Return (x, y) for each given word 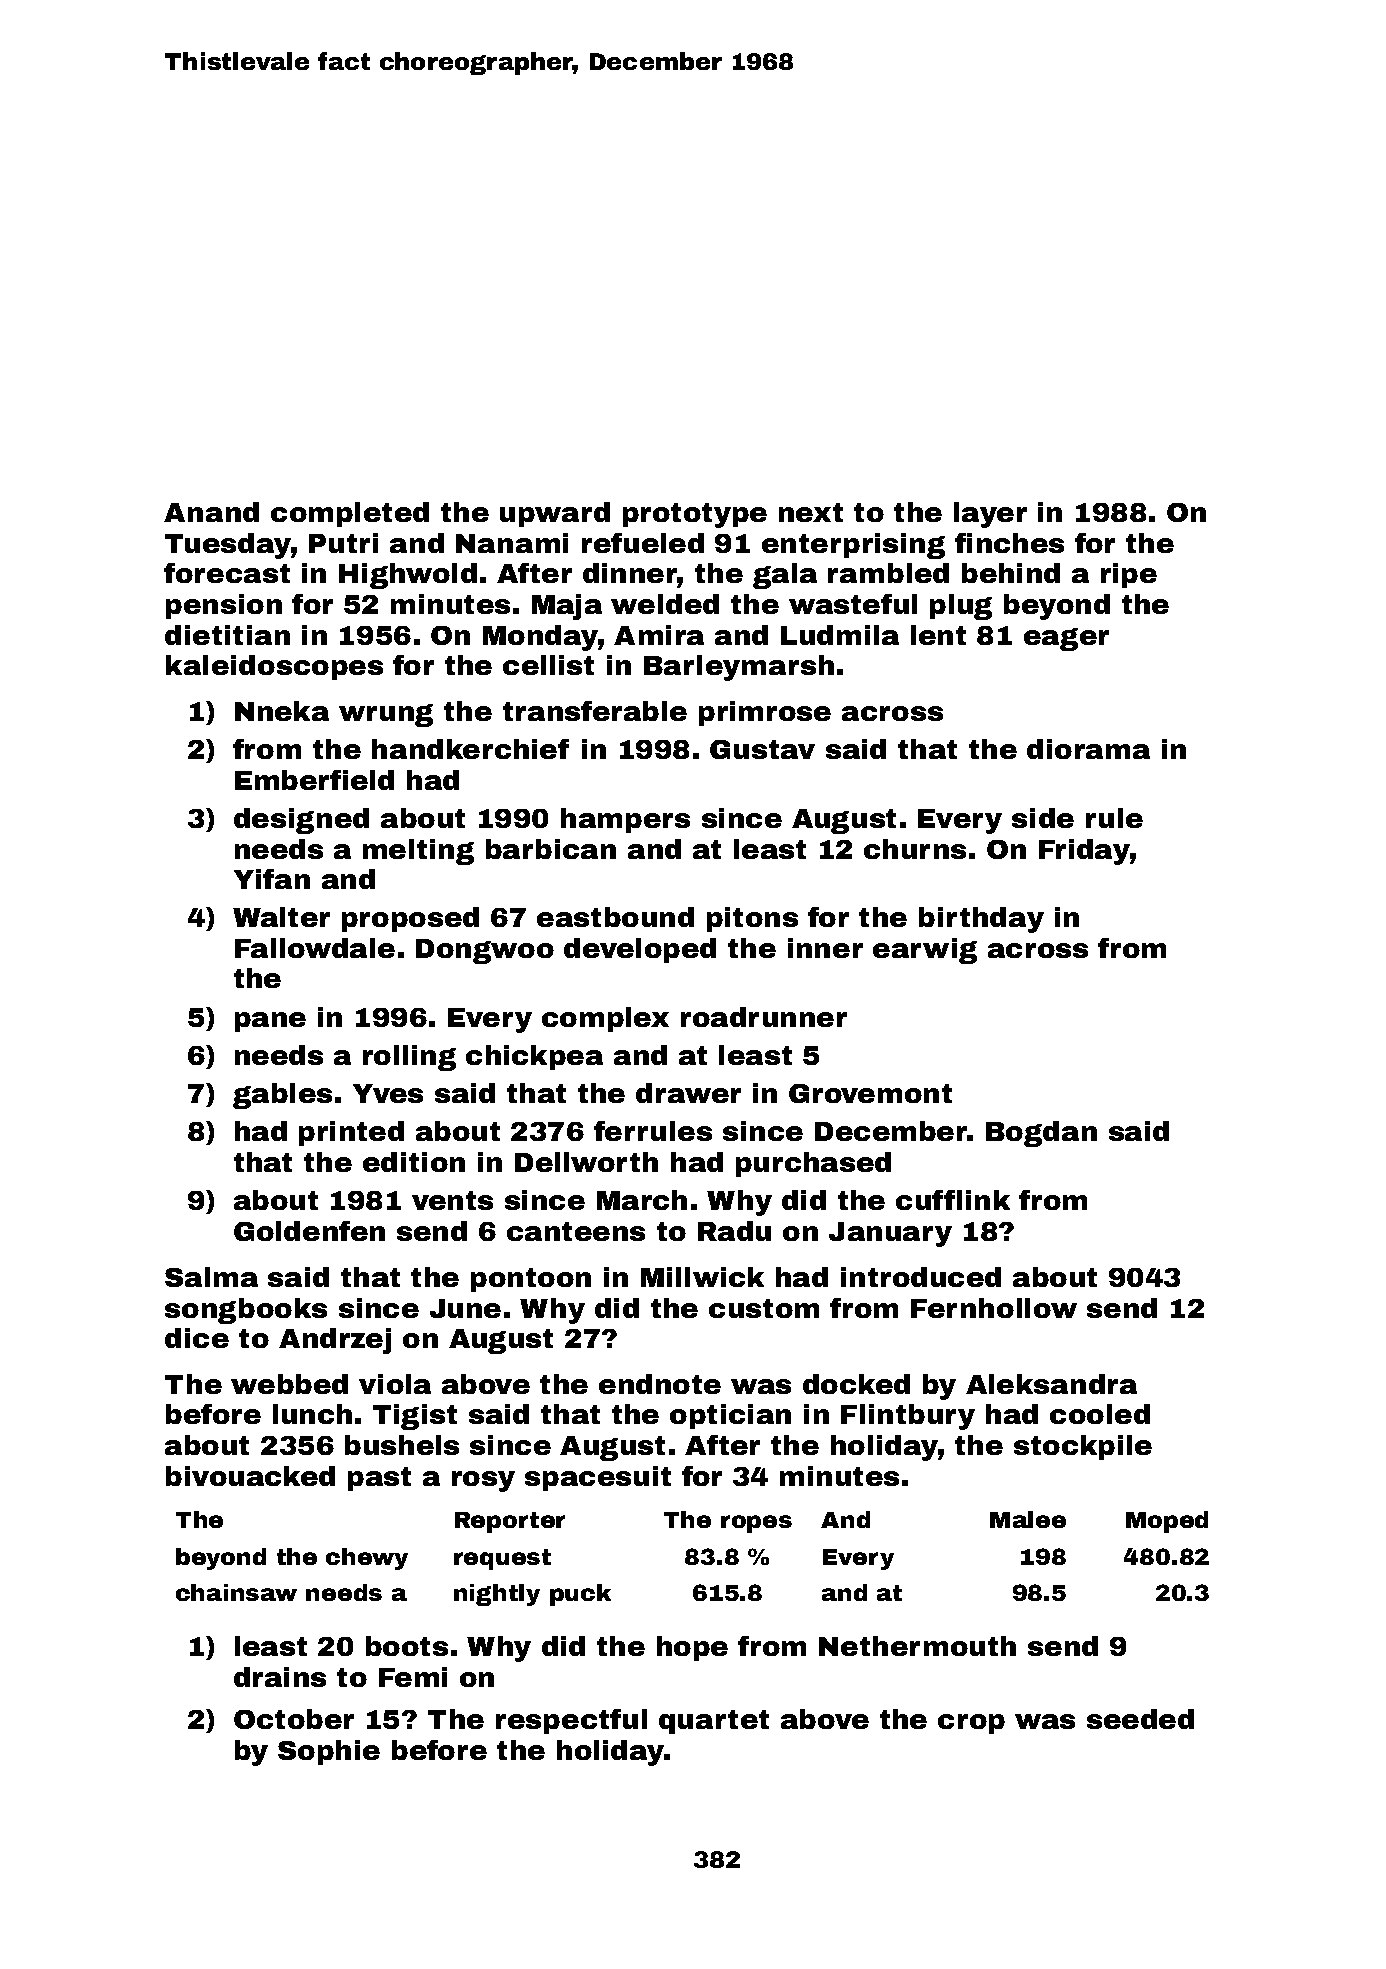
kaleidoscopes (274, 667)
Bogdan (1041, 1134)
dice (197, 1338)
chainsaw (236, 1592)
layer (990, 515)
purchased (813, 1164)
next (811, 512)
